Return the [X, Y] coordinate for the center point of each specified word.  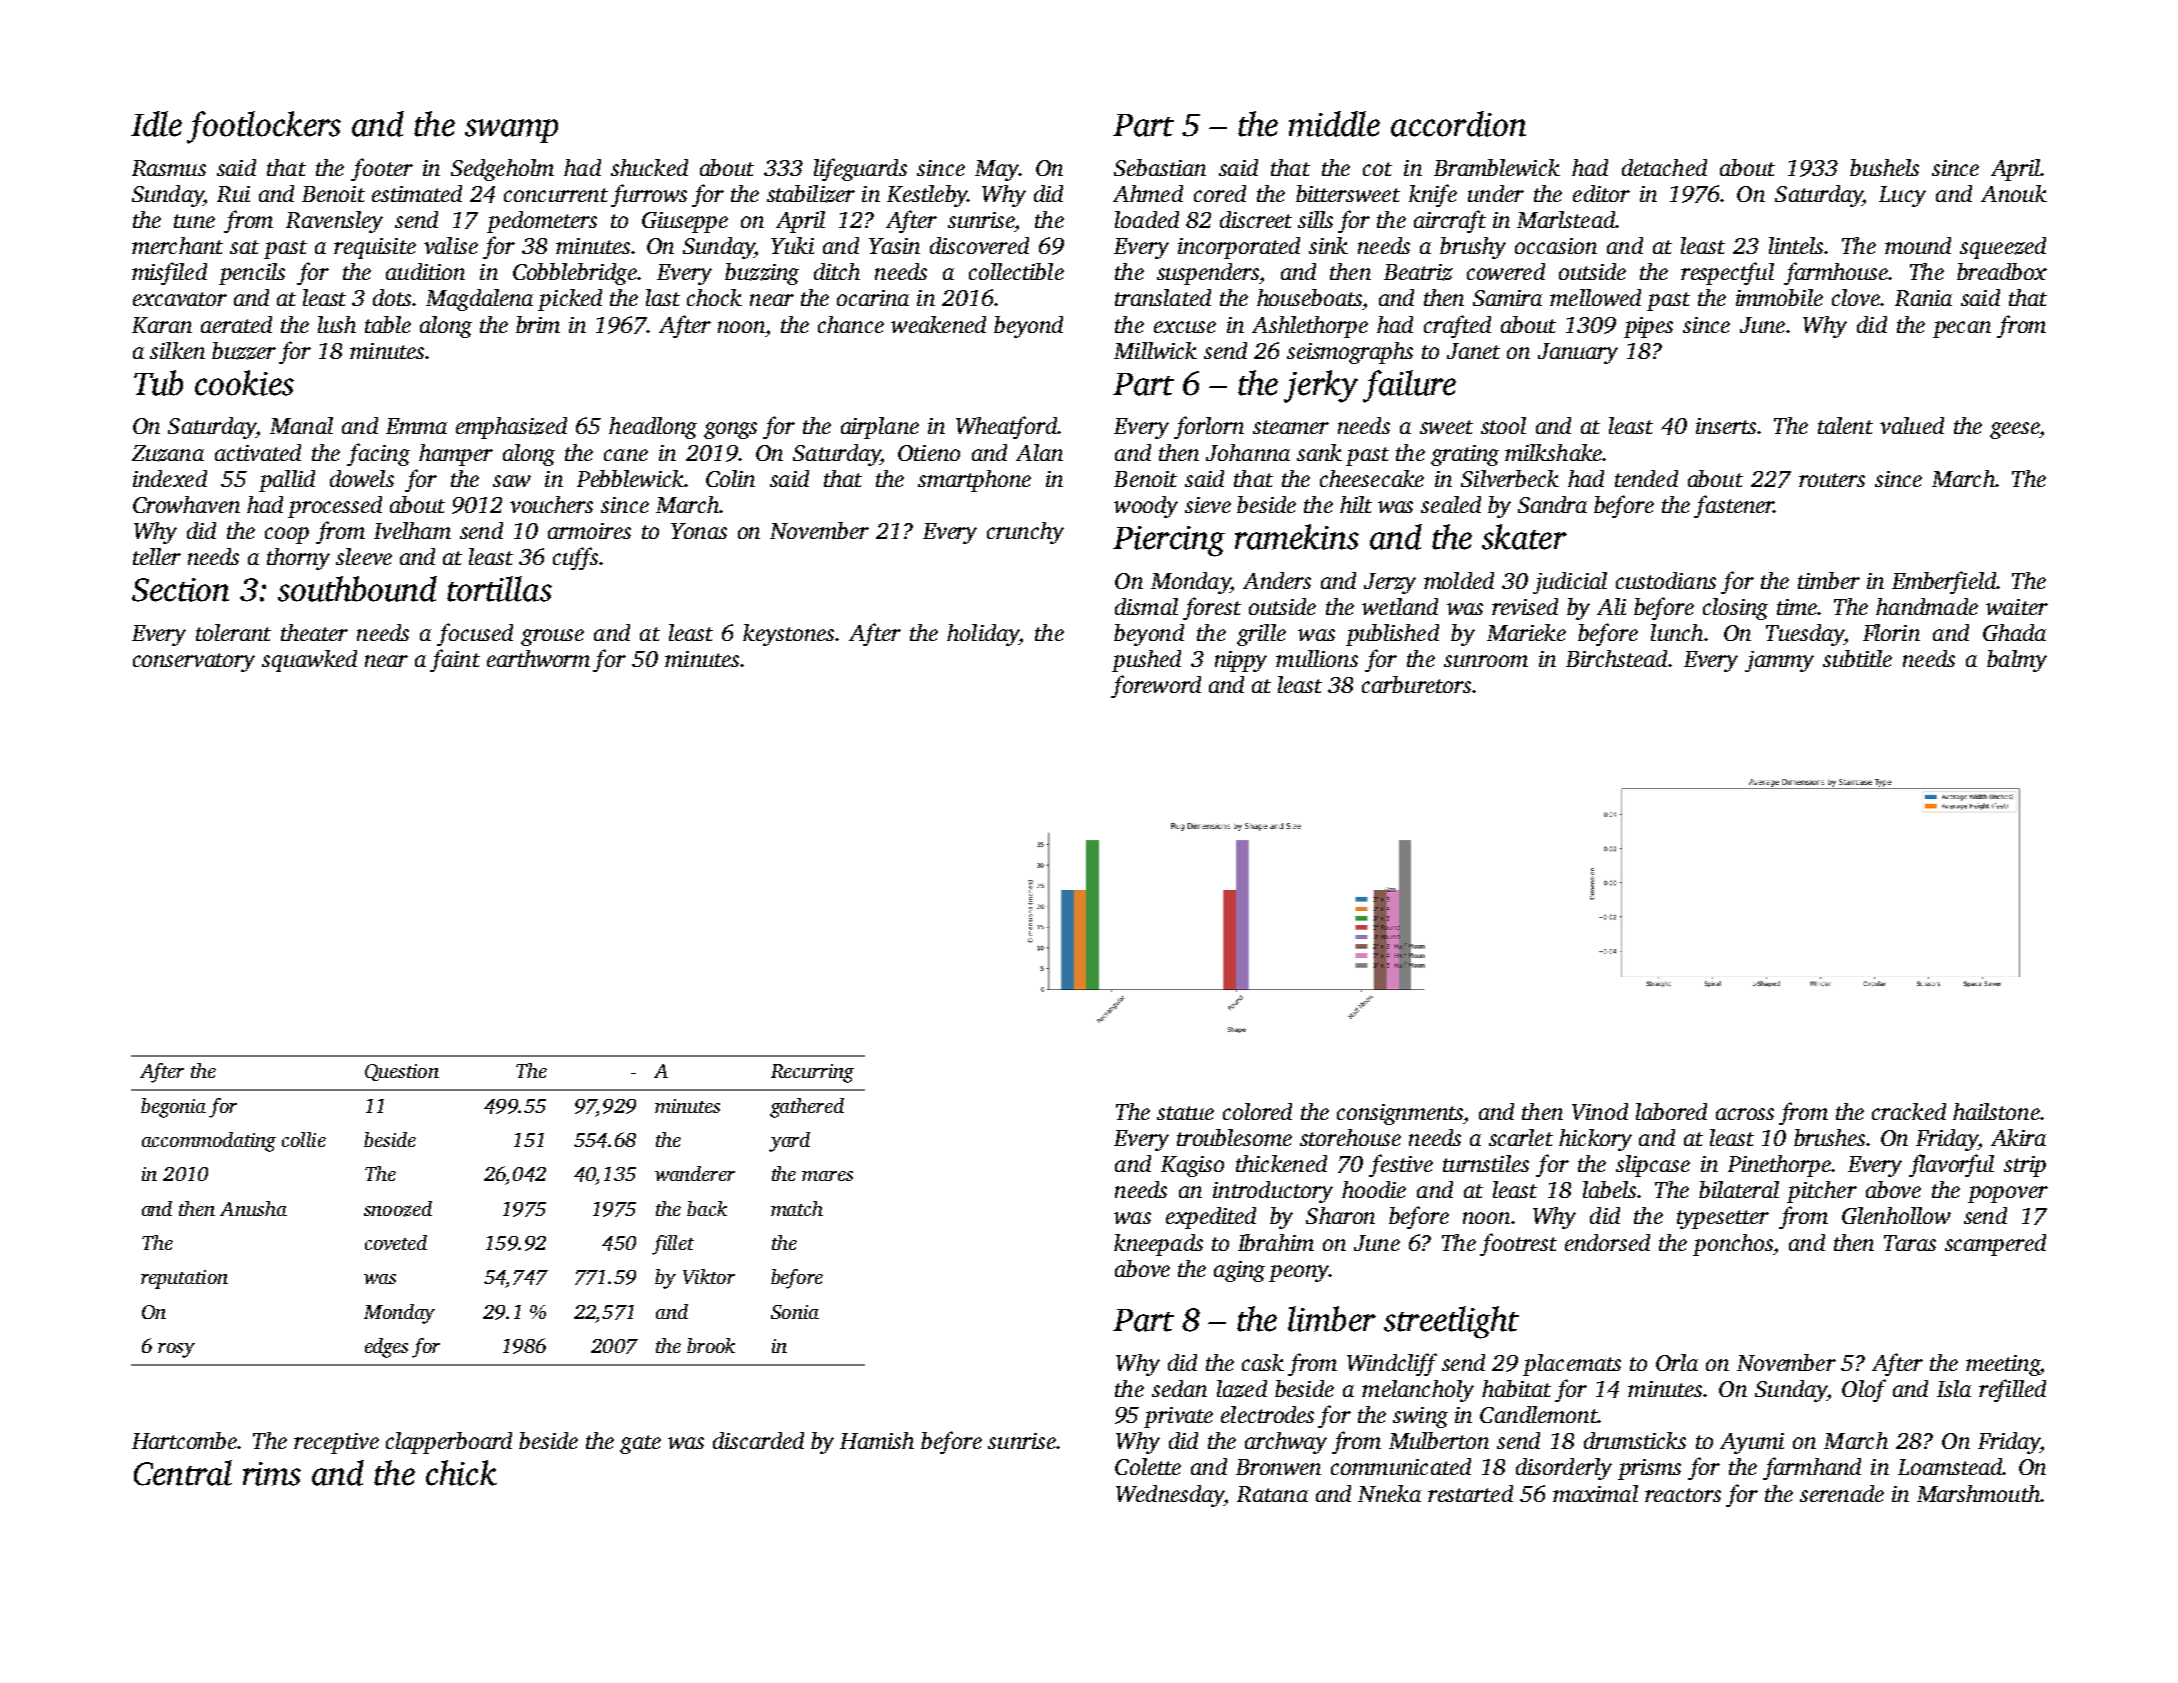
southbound [357, 589]
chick [461, 1473]
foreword [1156, 686]
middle [1334, 124]
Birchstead [1616, 658]
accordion [1458, 124]
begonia [173, 1108]
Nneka [1389, 1493]
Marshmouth [1978, 1493]
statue [1185, 1113]
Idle [156, 124]
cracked [1909, 1111]
